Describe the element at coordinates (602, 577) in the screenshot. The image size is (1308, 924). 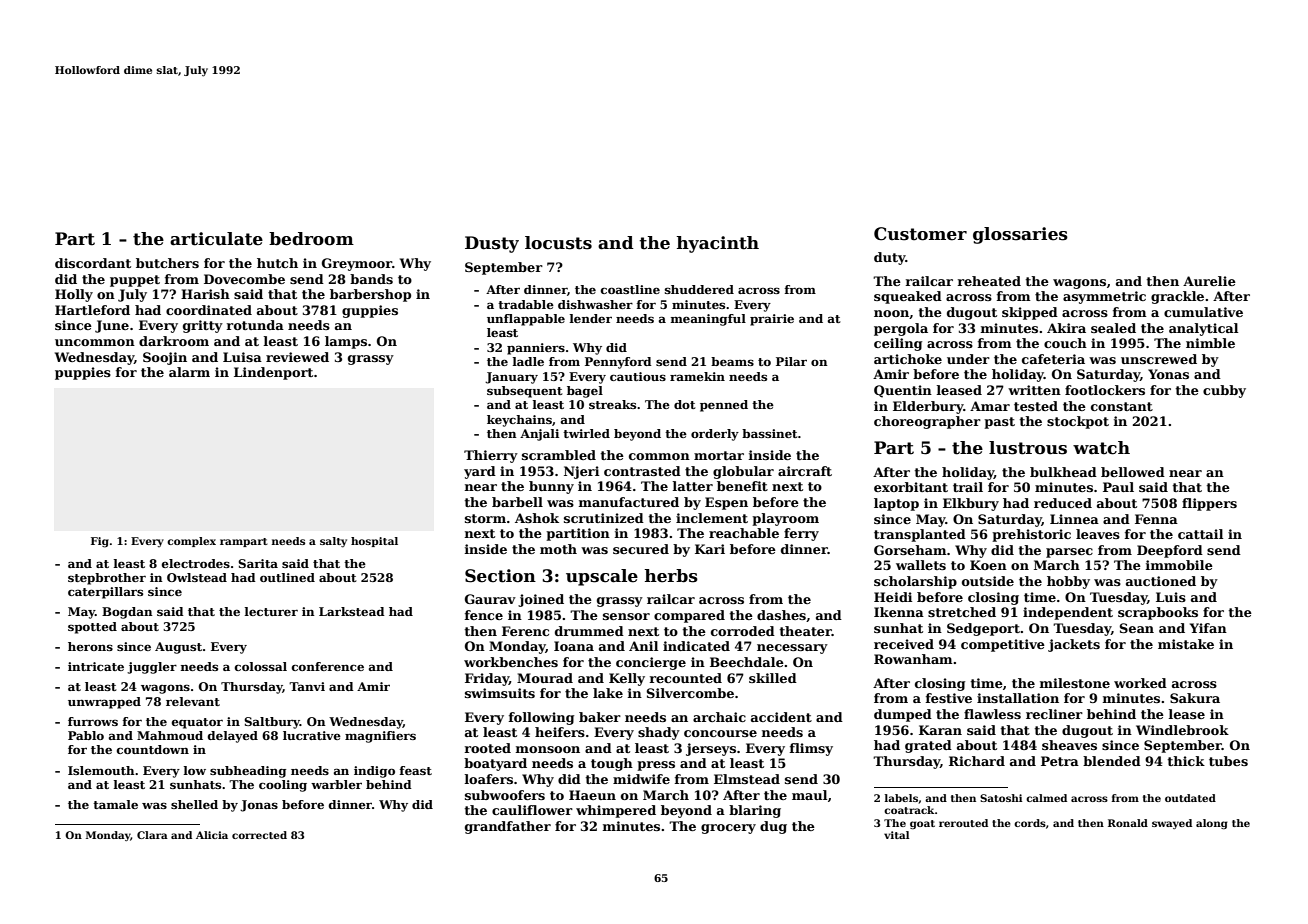
I see `upscale` at that location.
